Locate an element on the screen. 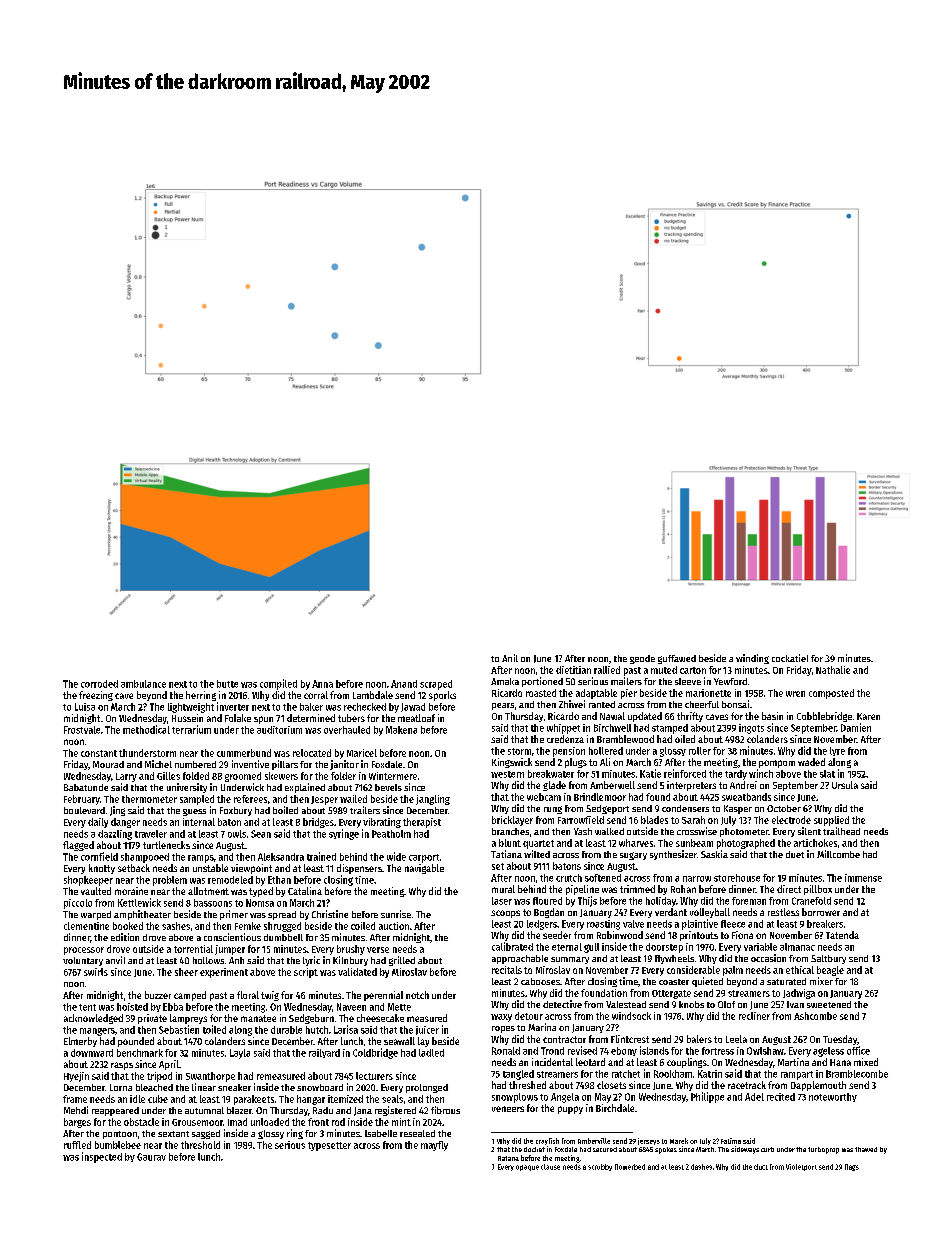  bonsai is located at coordinates (735, 704).
